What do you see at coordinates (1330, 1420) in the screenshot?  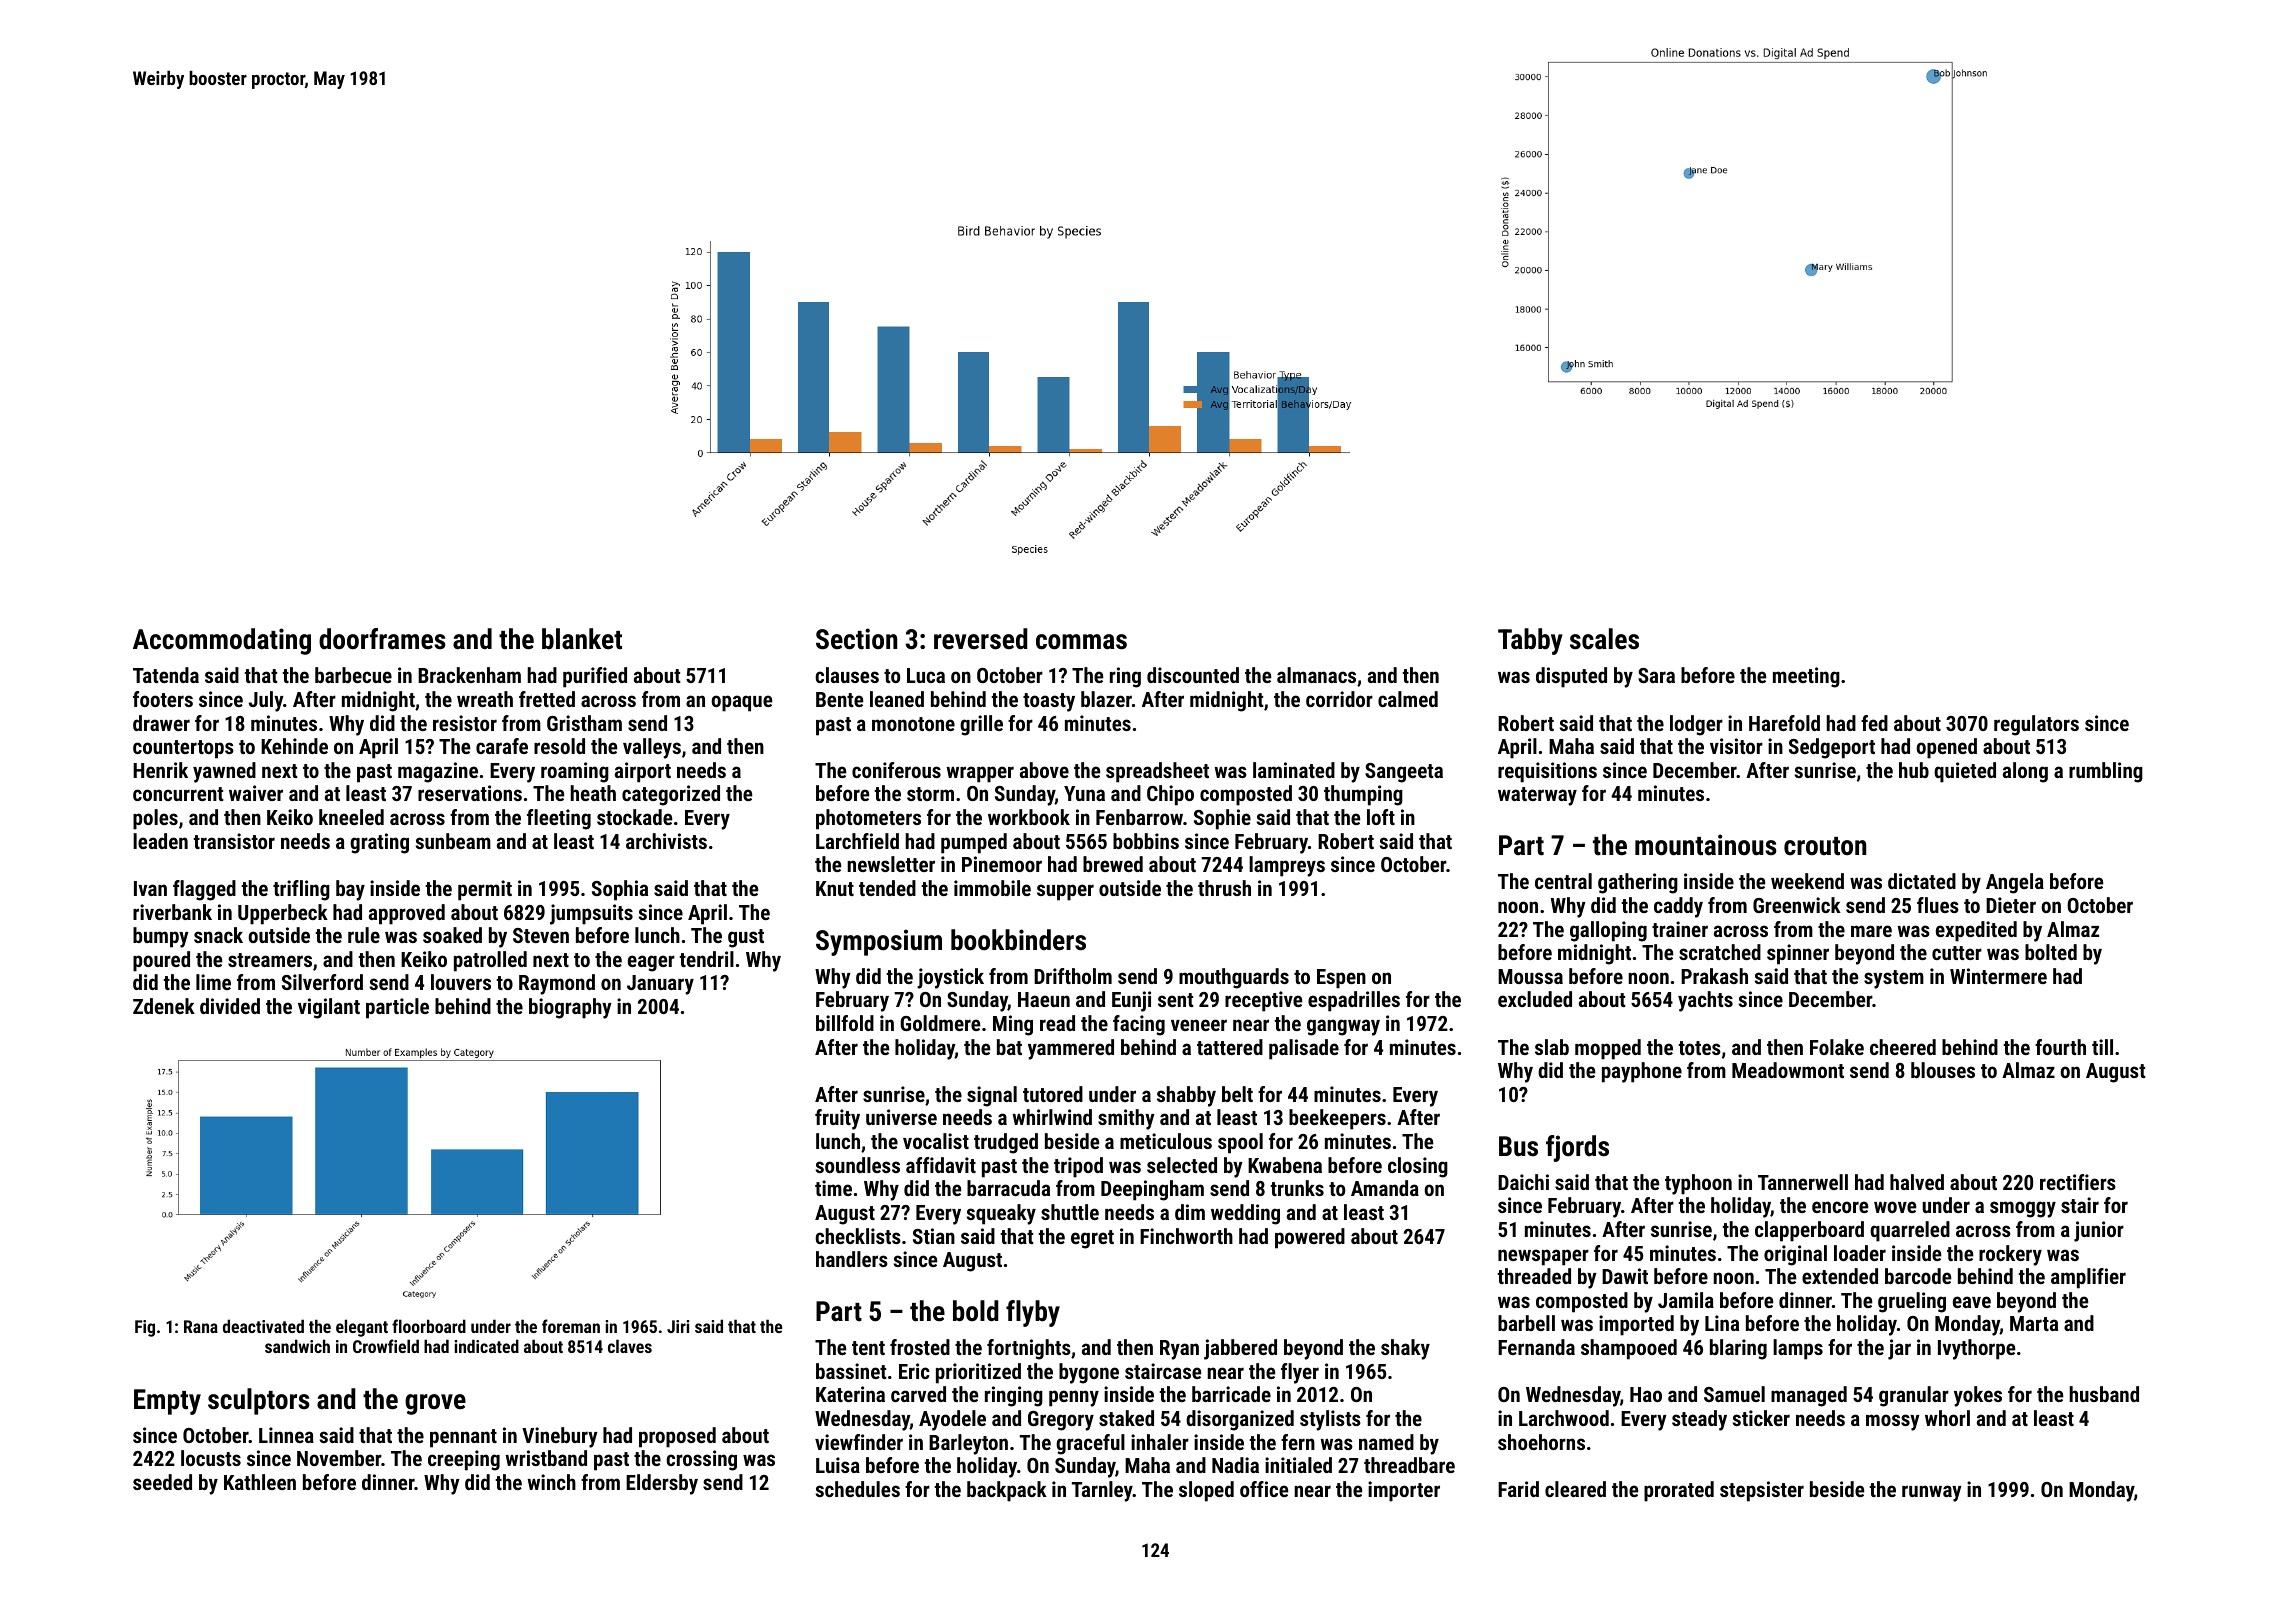 I see `stylists` at bounding box center [1330, 1420].
